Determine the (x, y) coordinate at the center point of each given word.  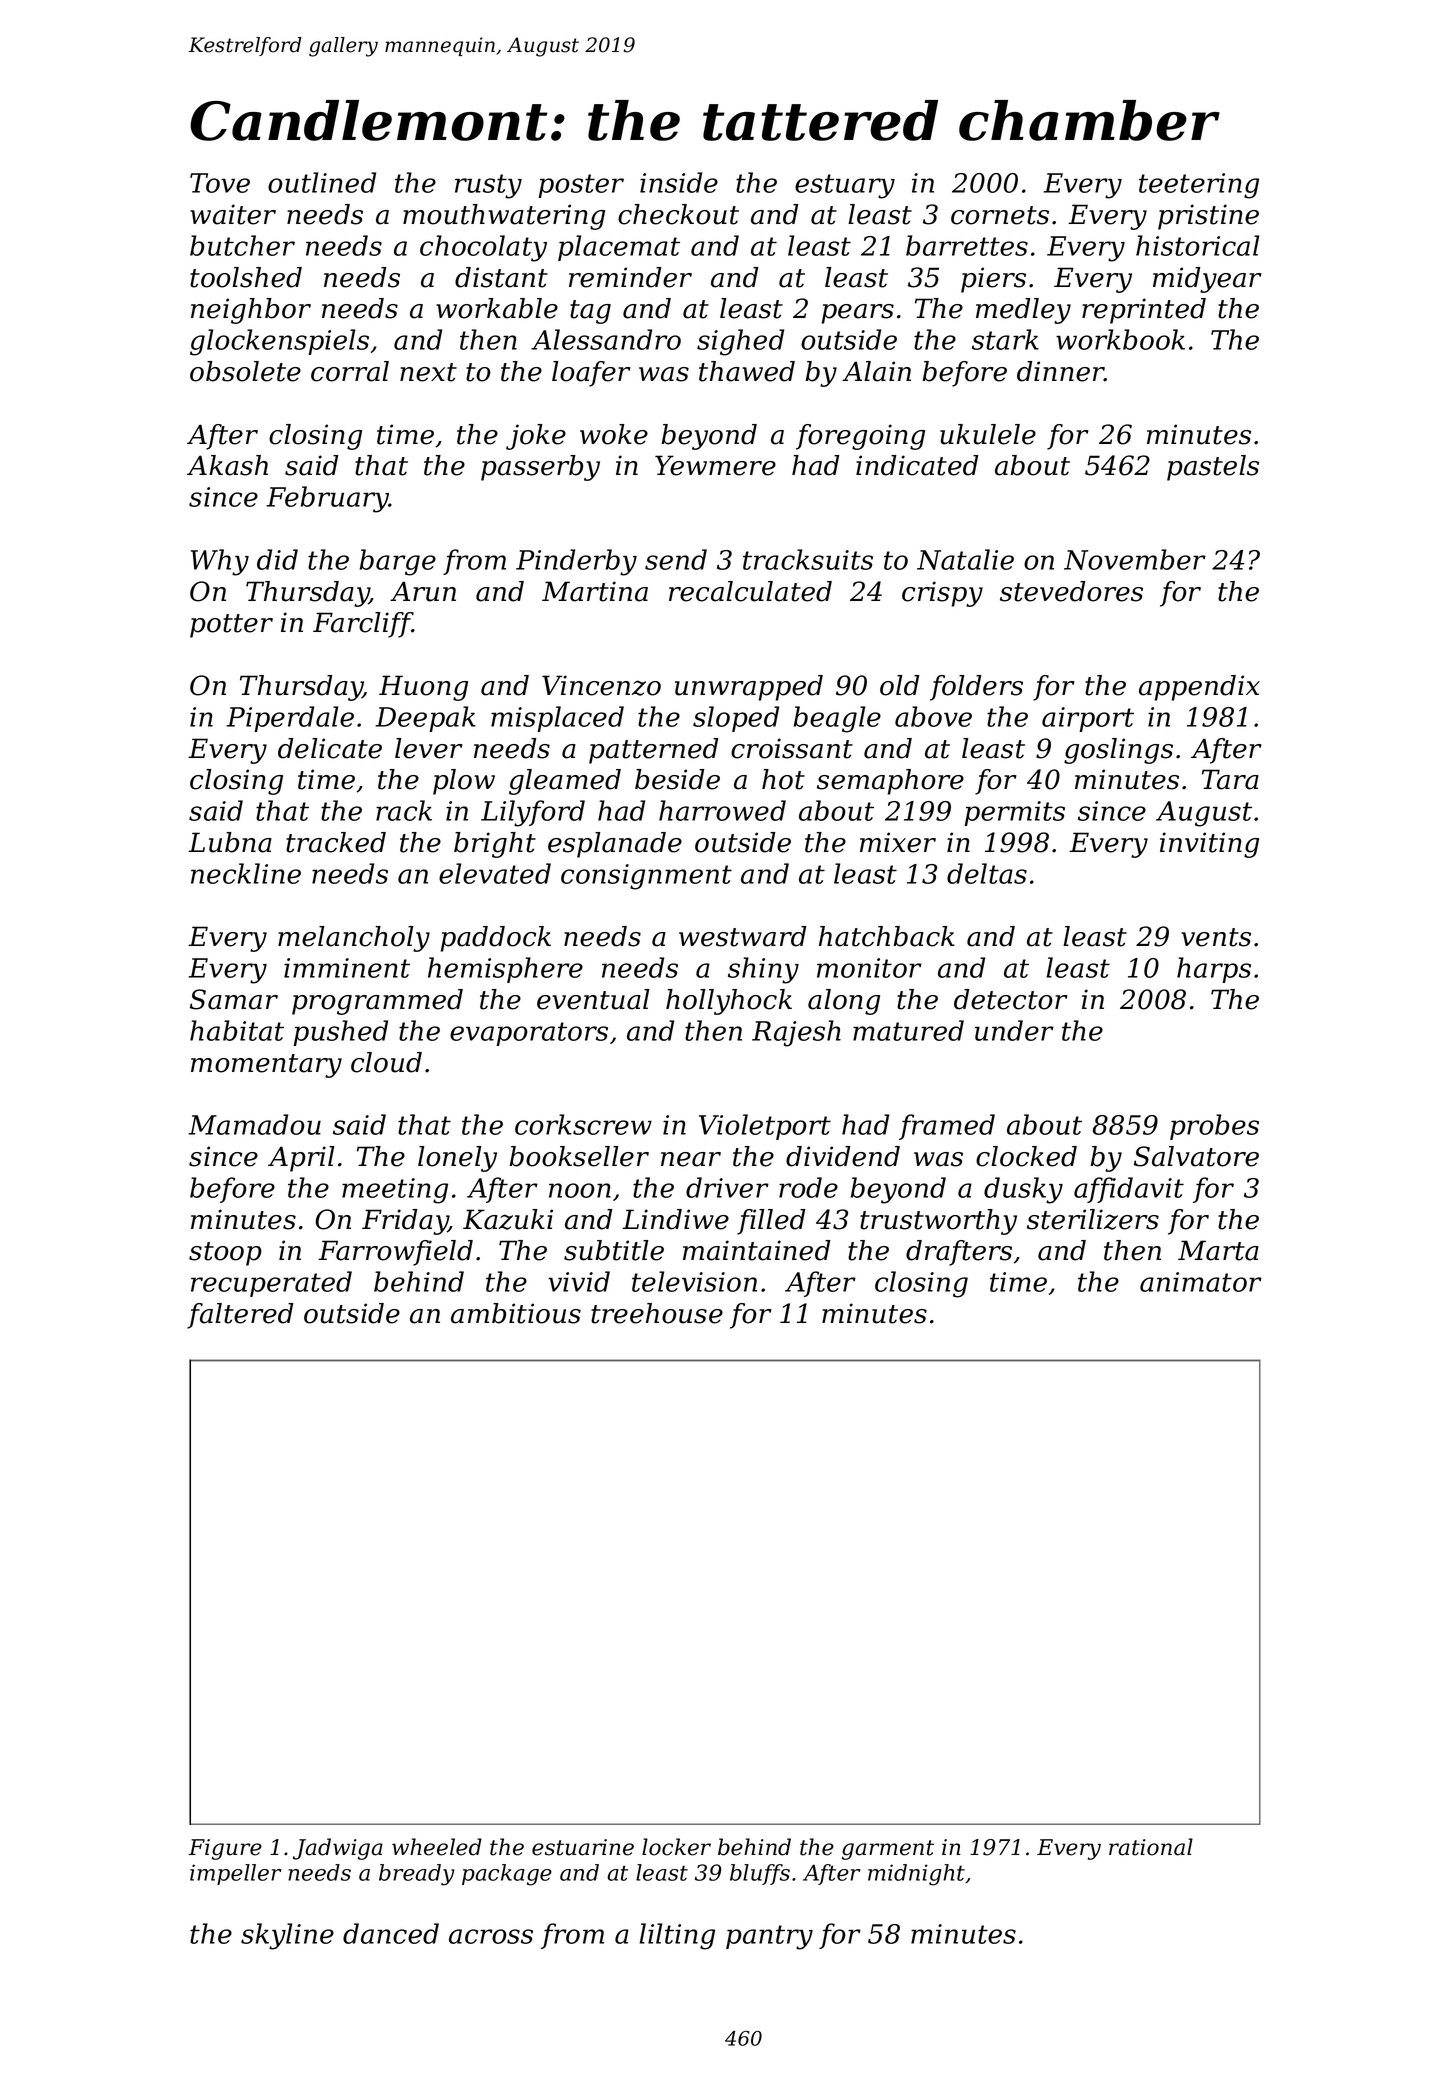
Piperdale (290, 719)
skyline (287, 1936)
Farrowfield (395, 1253)
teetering (1199, 186)
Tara (1230, 779)
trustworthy (938, 1222)
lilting (677, 1936)
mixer (898, 842)
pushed (340, 1033)
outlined (322, 182)
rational (1151, 1847)
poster (581, 186)
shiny (763, 970)
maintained (756, 1250)
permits (1014, 813)
